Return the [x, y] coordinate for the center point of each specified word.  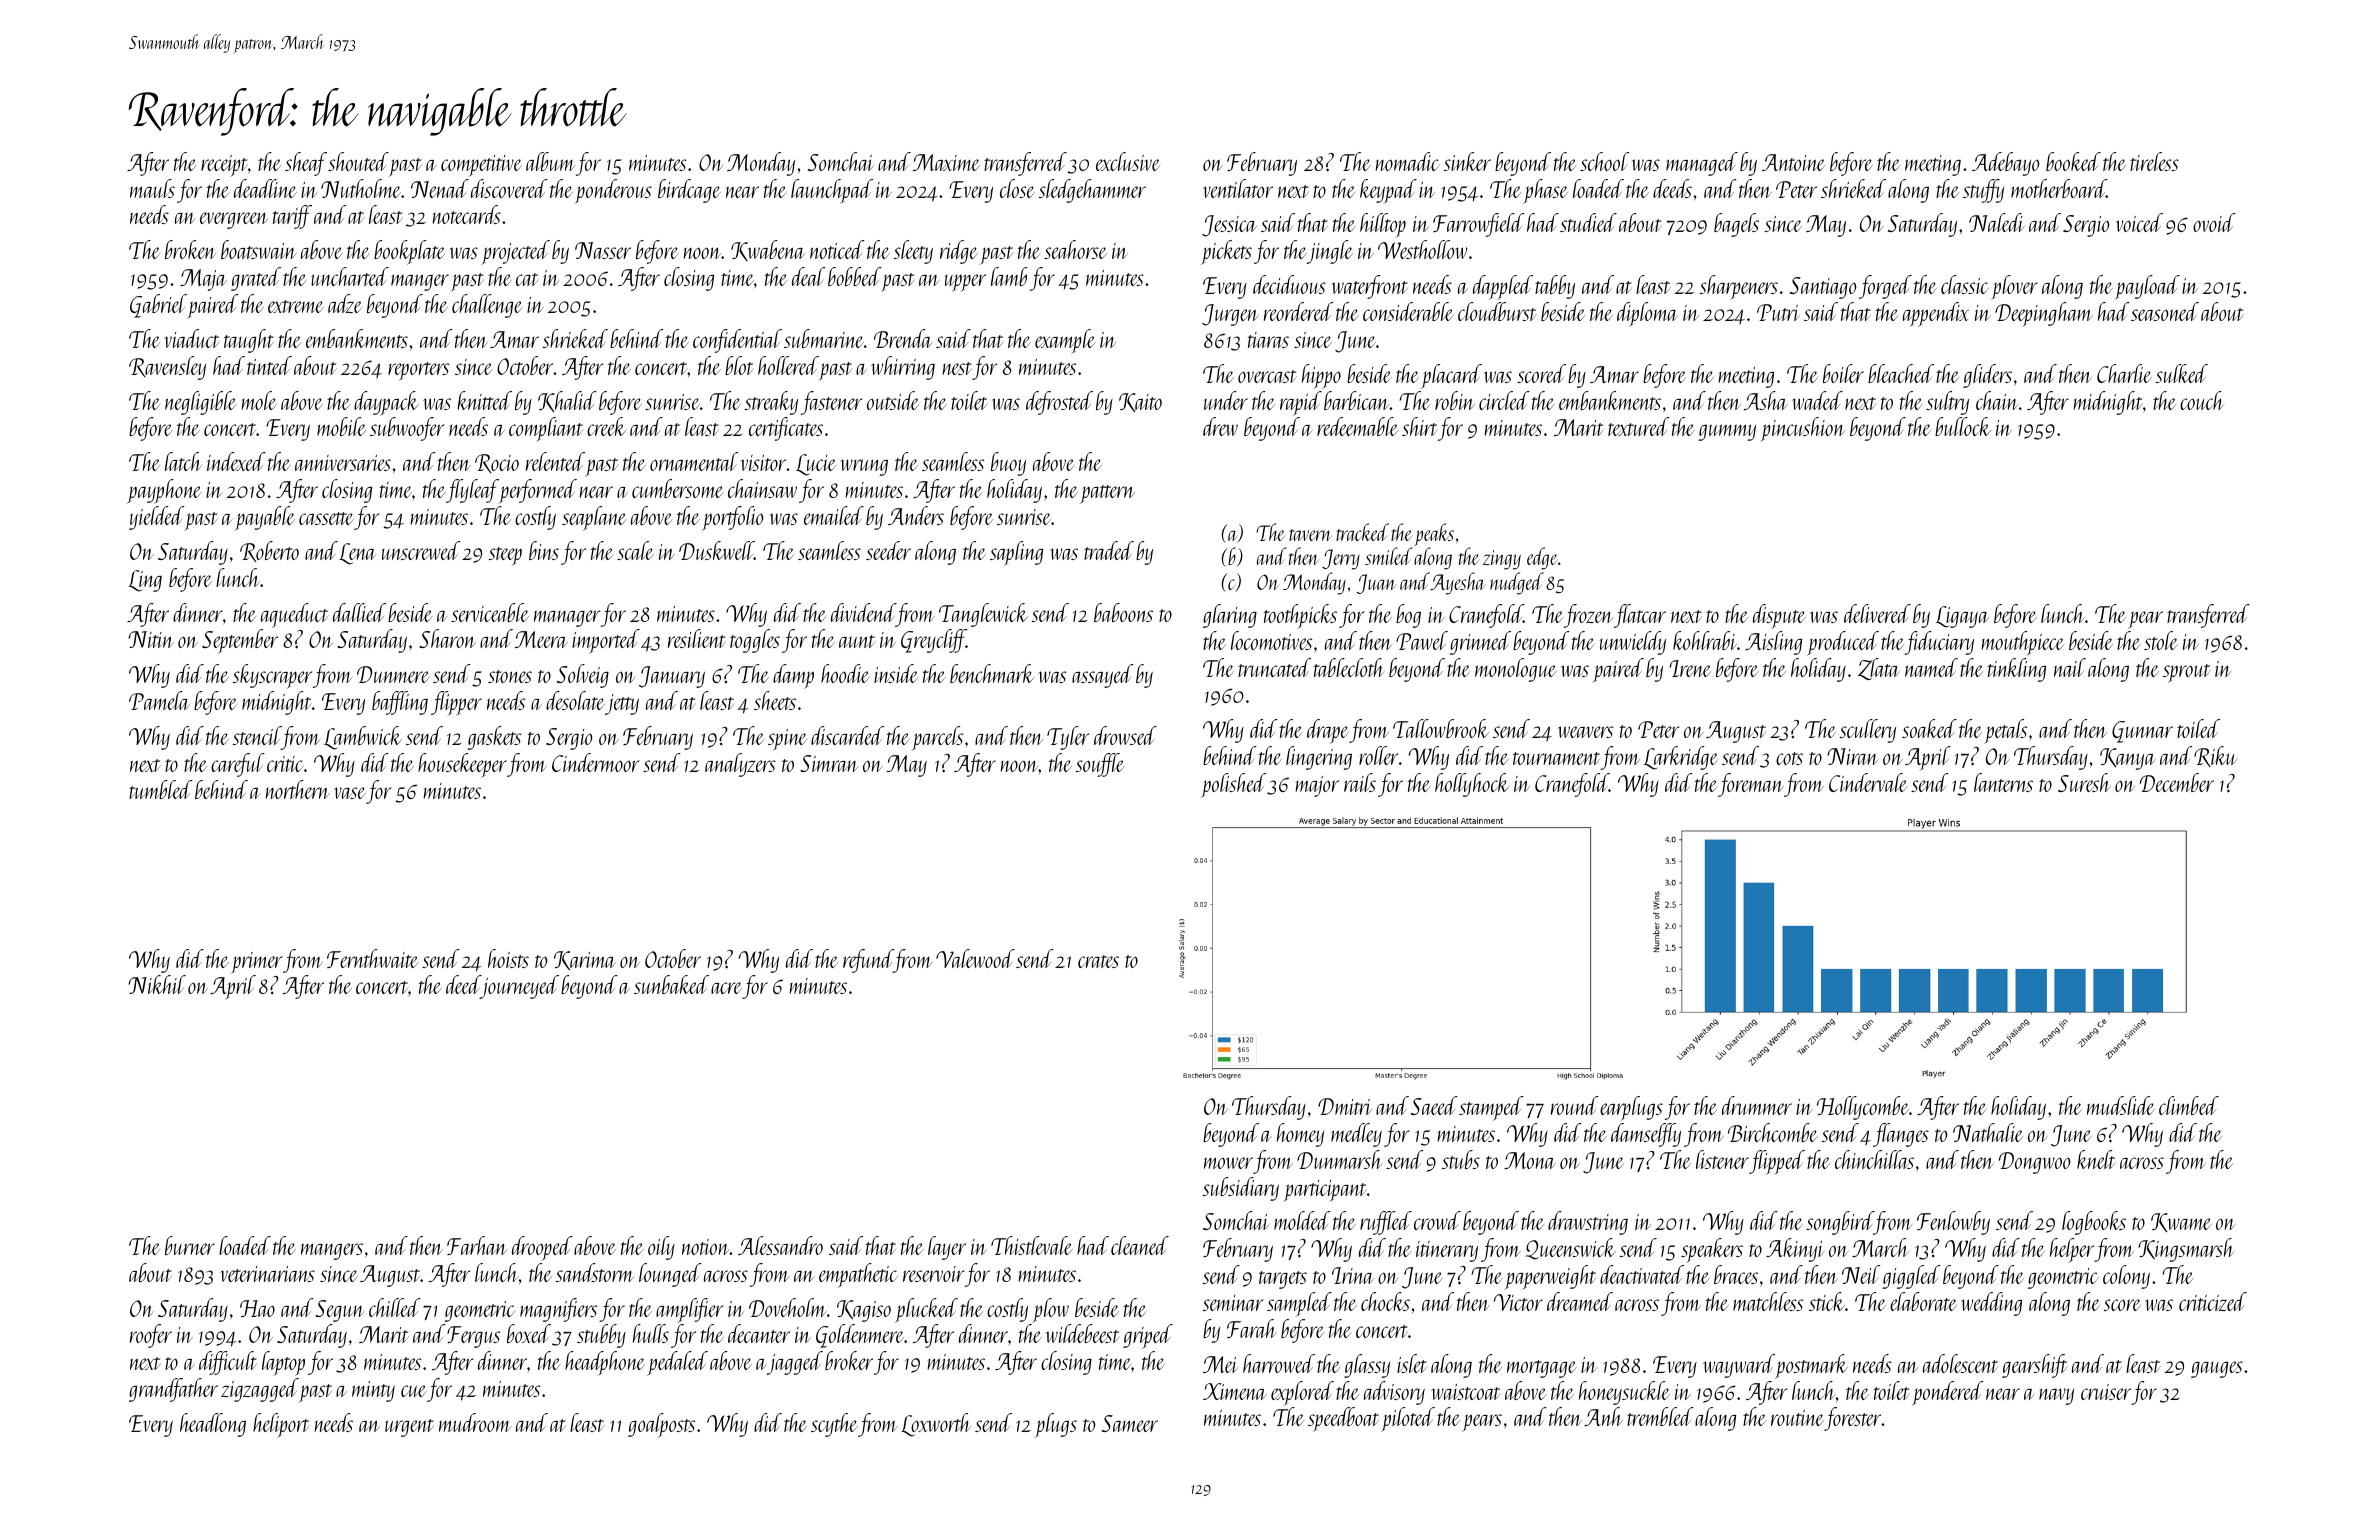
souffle [1100, 765]
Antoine [1793, 162]
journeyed [520, 987]
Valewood [975, 958]
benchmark [992, 673]
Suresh [2084, 782]
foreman [1751, 785]
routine [1797, 1418]
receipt [224, 166]
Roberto [269, 551]
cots [1789, 758]
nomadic [1408, 161]
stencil [257, 735]
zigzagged [260, 1390]
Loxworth [936, 1425]
